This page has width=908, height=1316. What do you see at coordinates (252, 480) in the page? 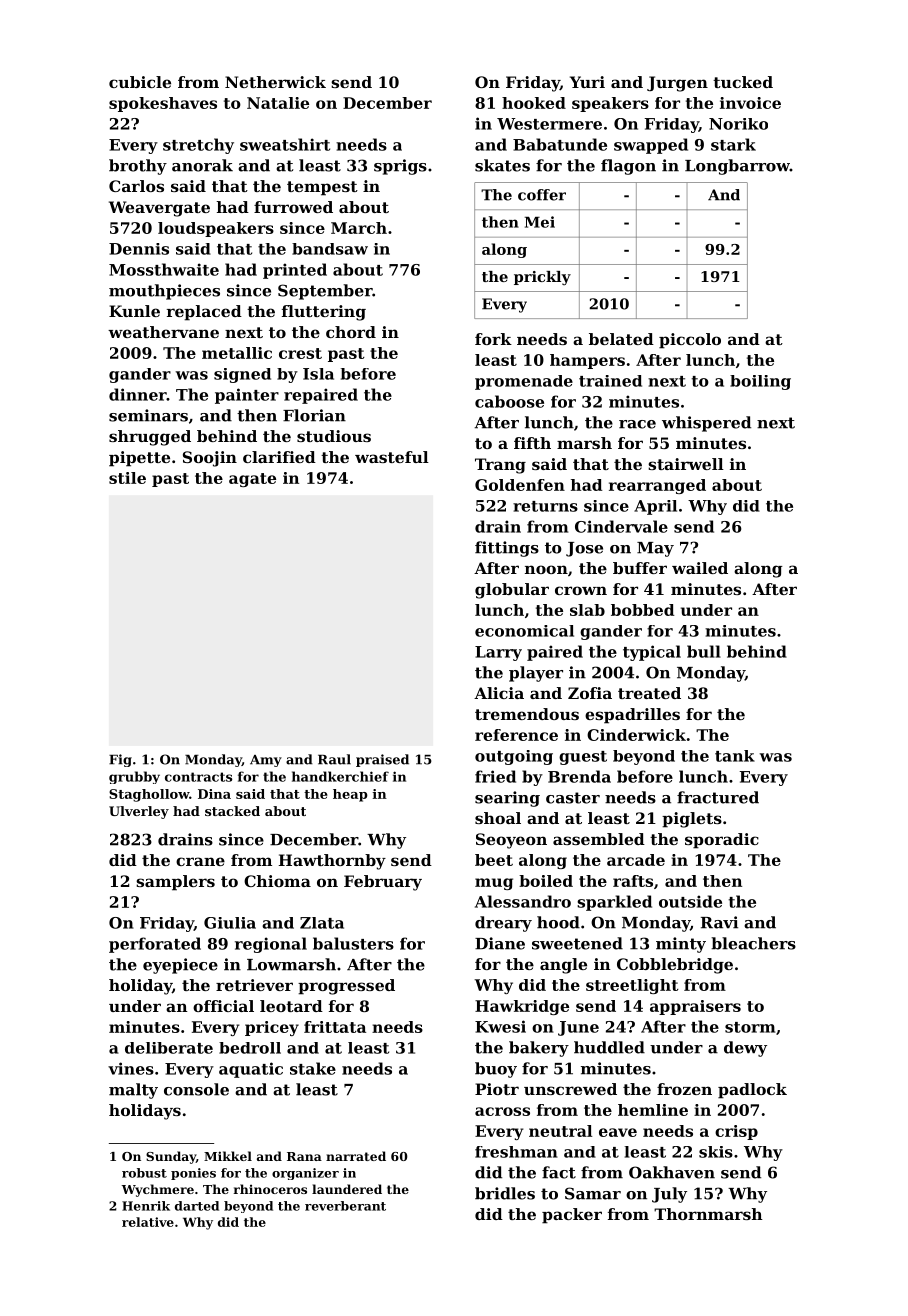
I see `agate` at bounding box center [252, 480].
